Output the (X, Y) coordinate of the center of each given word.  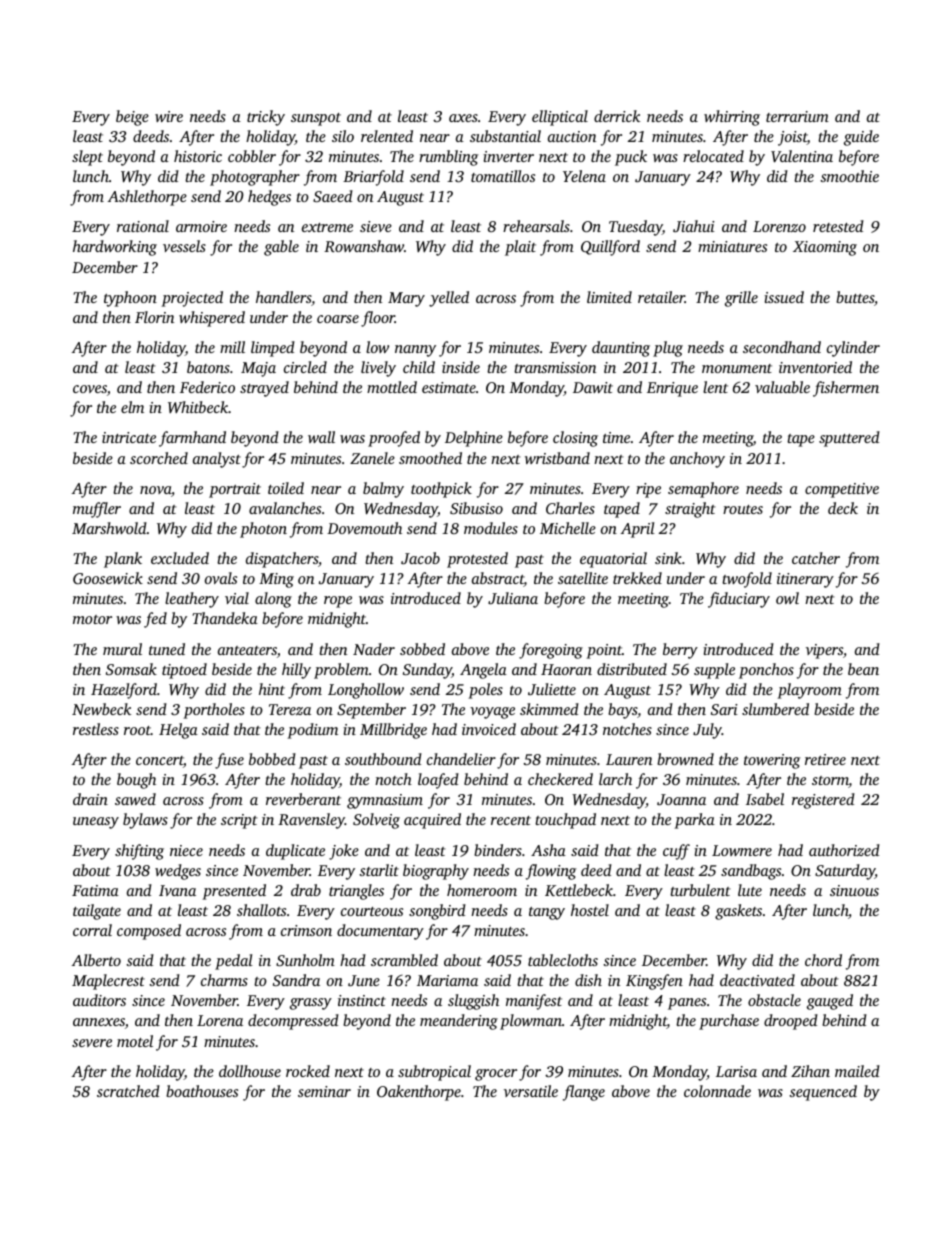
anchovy (697, 460)
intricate (129, 437)
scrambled (404, 960)
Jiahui (694, 226)
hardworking (115, 248)
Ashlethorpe (147, 198)
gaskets (738, 912)
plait (520, 248)
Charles (570, 508)
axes (463, 118)
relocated (713, 156)
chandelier (461, 759)
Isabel (765, 799)
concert (160, 762)
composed (149, 932)
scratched (128, 1091)
